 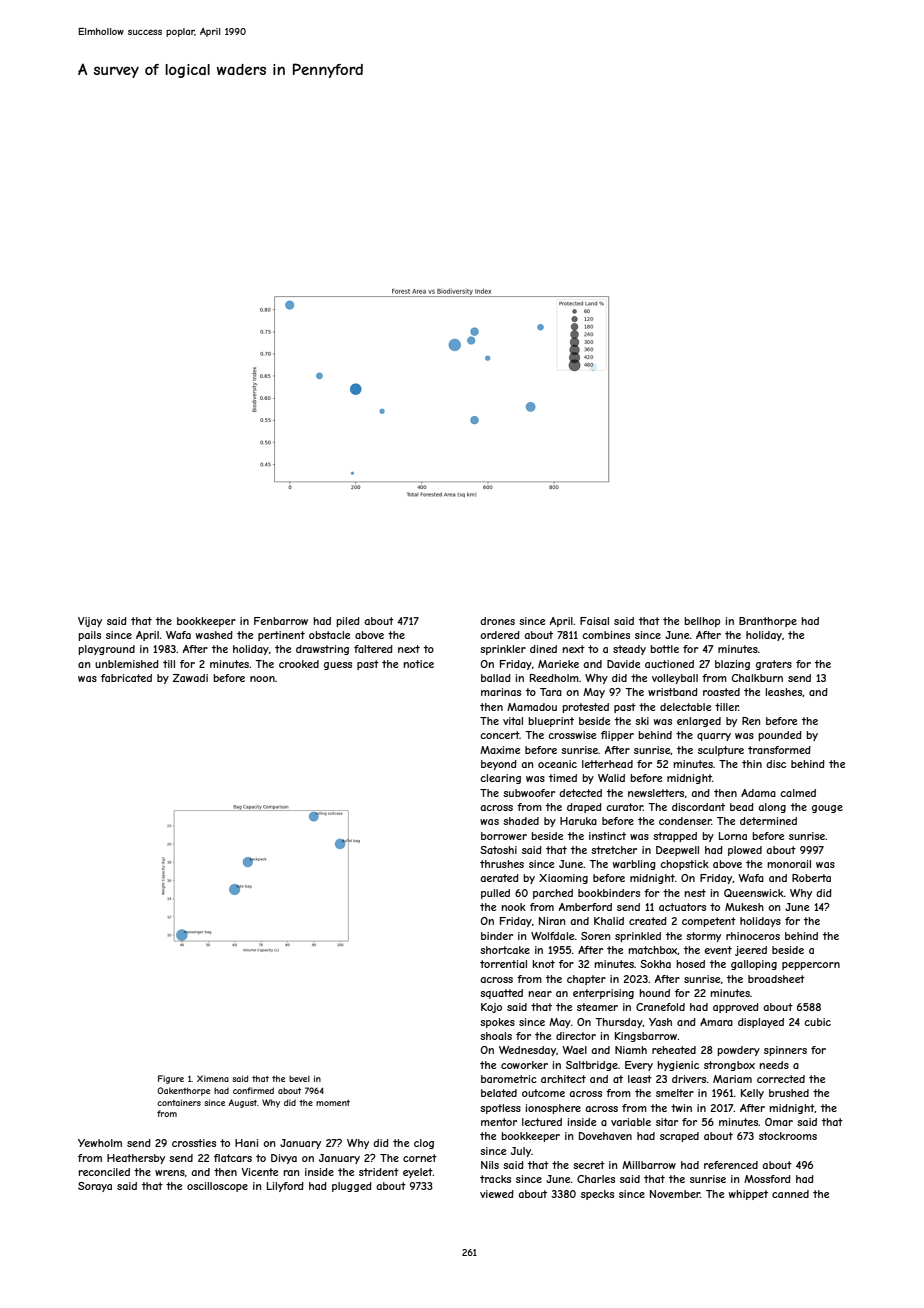 What do you see at coordinates (352, 1187) in the screenshot?
I see `plugged` at bounding box center [352, 1187].
